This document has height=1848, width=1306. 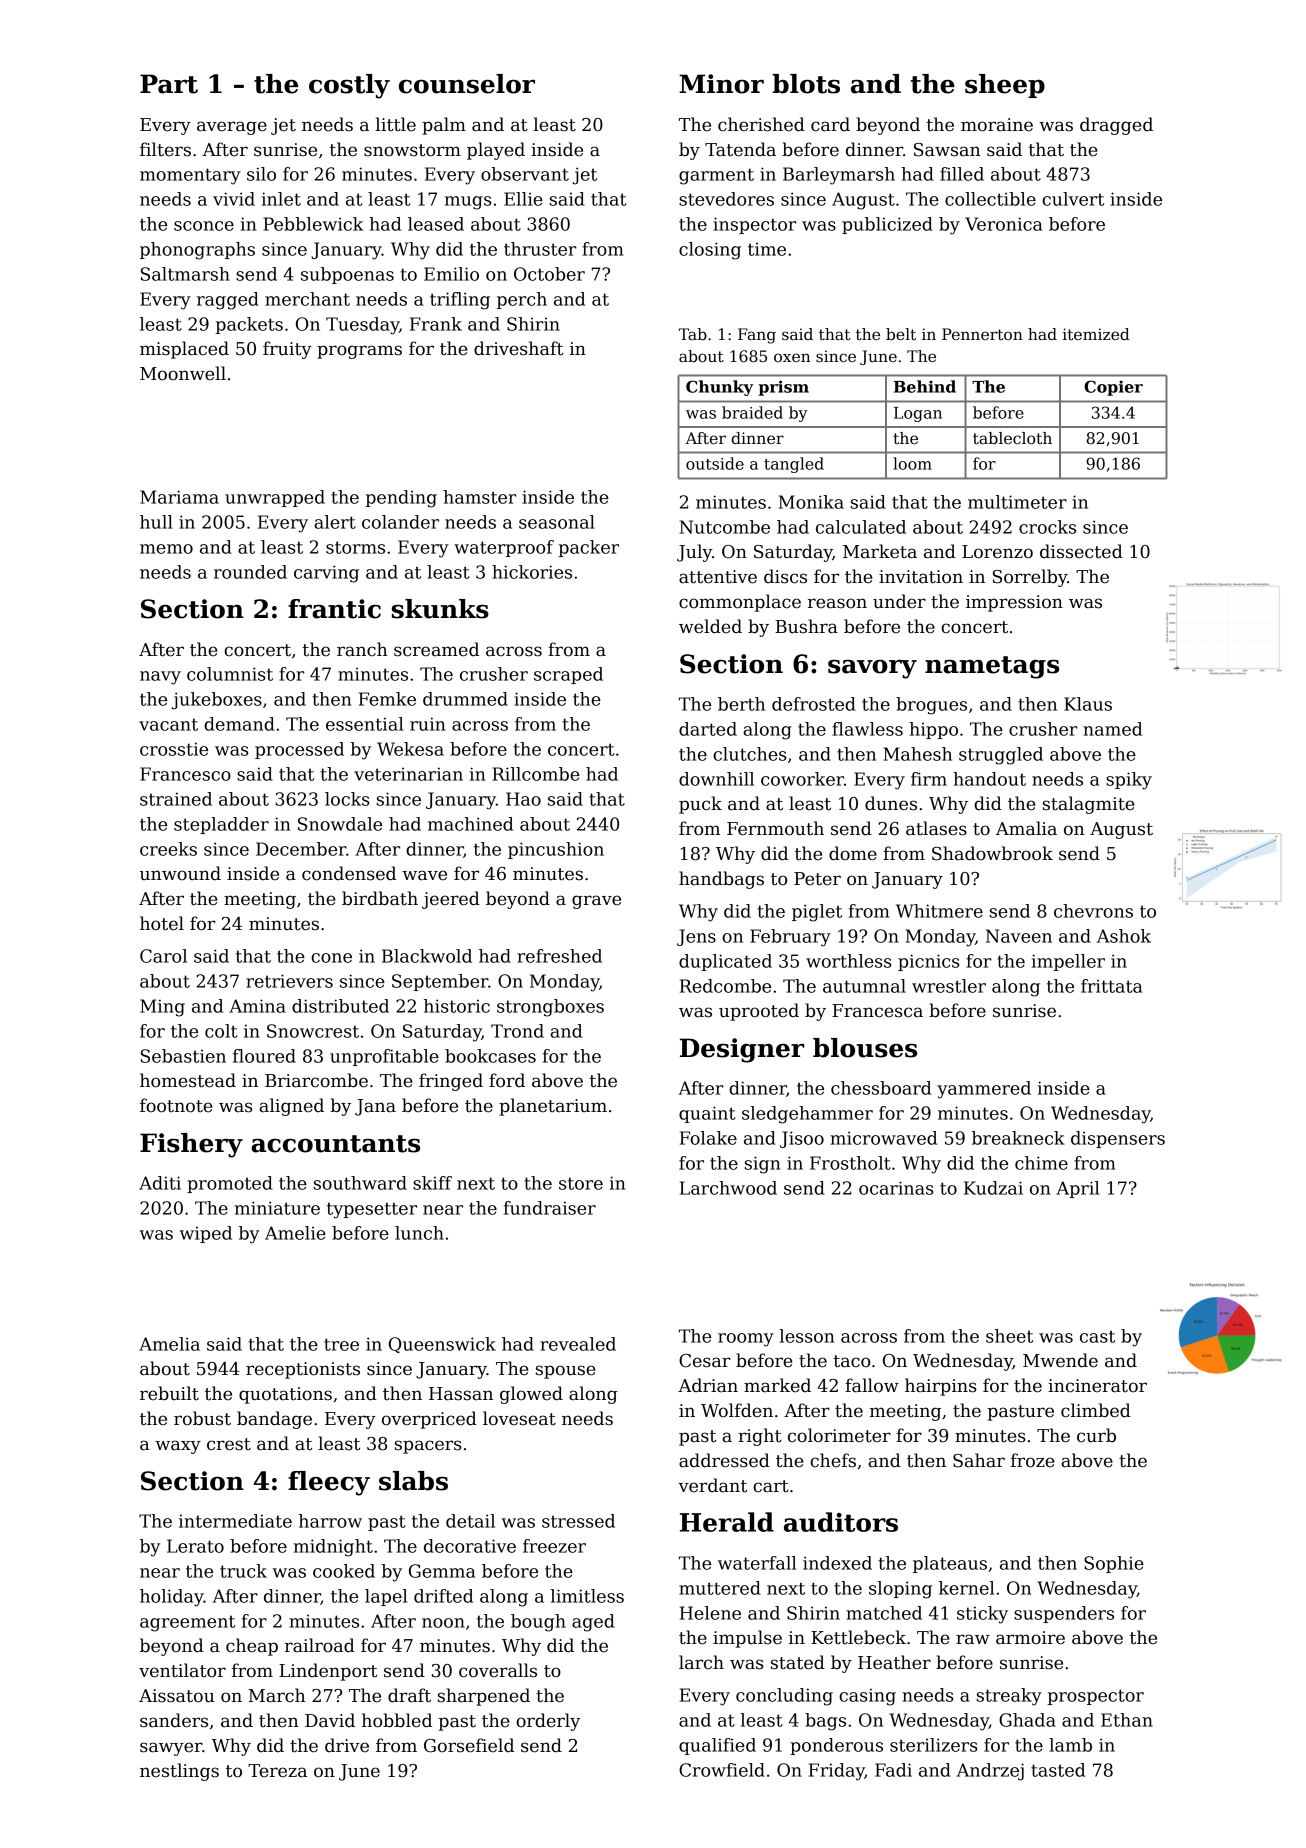 I want to click on quaint, so click(x=707, y=1114).
